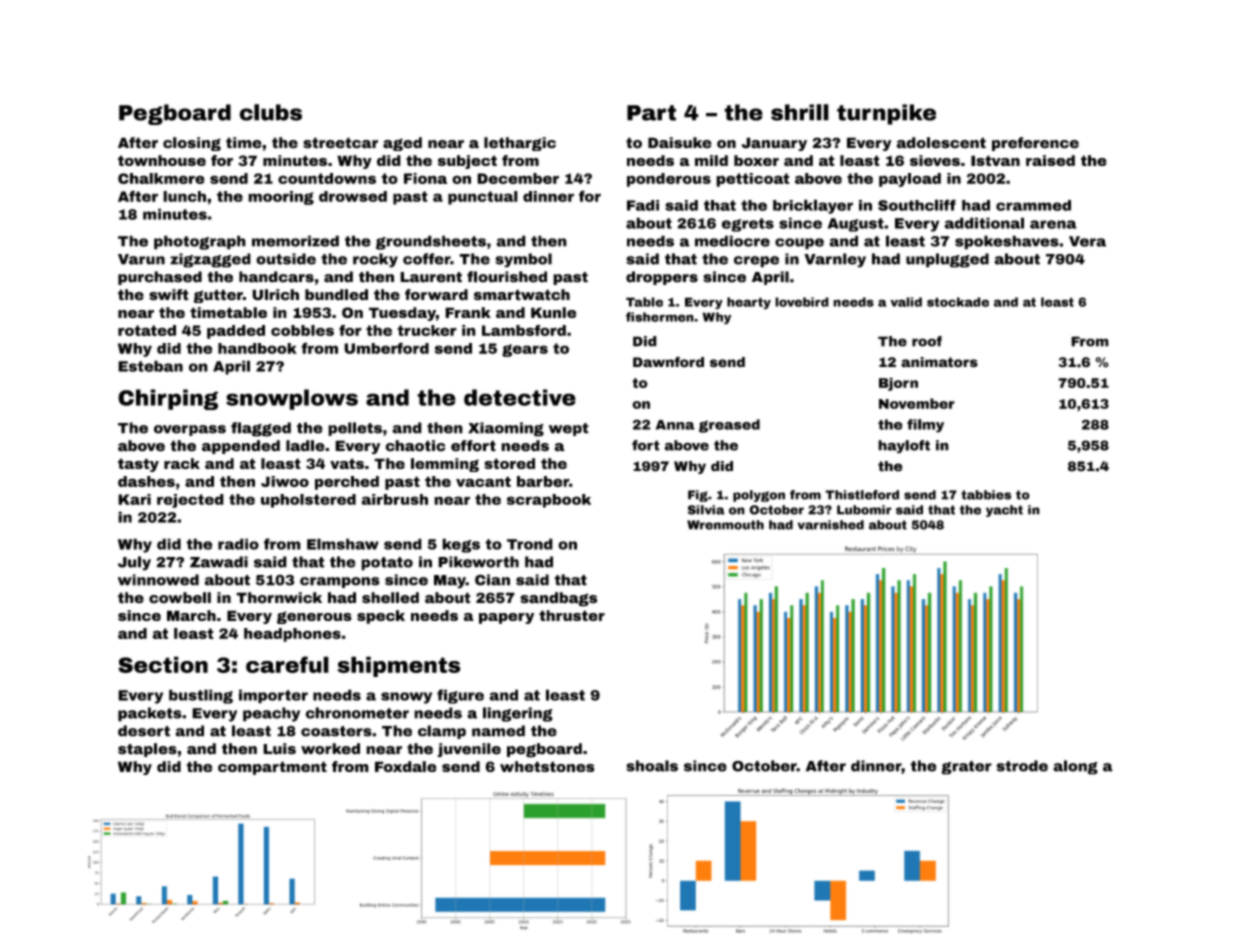 The width and height of the screenshot is (1233, 952). What do you see at coordinates (279, 749) in the screenshot?
I see `Luis` at bounding box center [279, 749].
